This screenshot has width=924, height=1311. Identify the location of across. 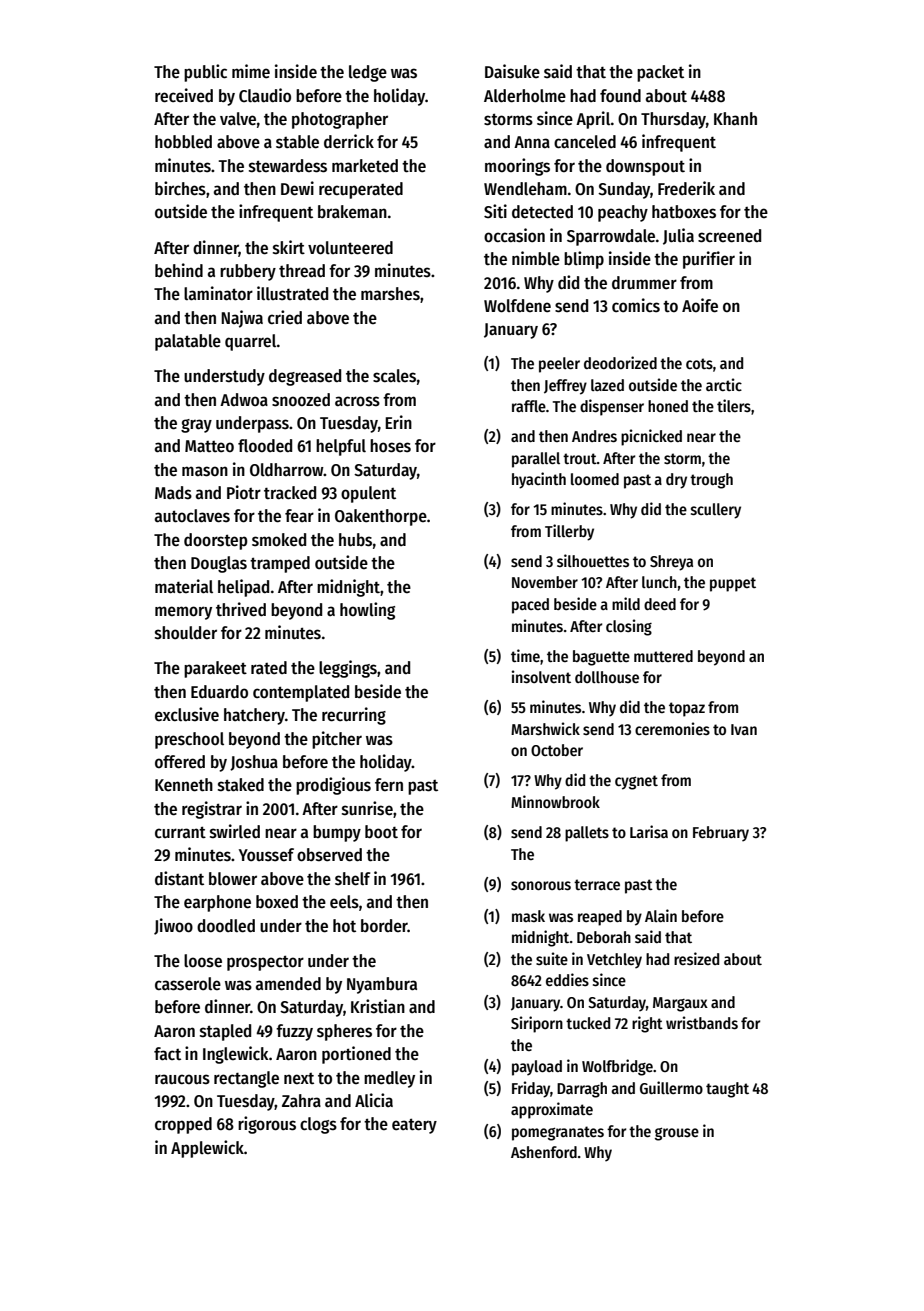
(357, 401).
